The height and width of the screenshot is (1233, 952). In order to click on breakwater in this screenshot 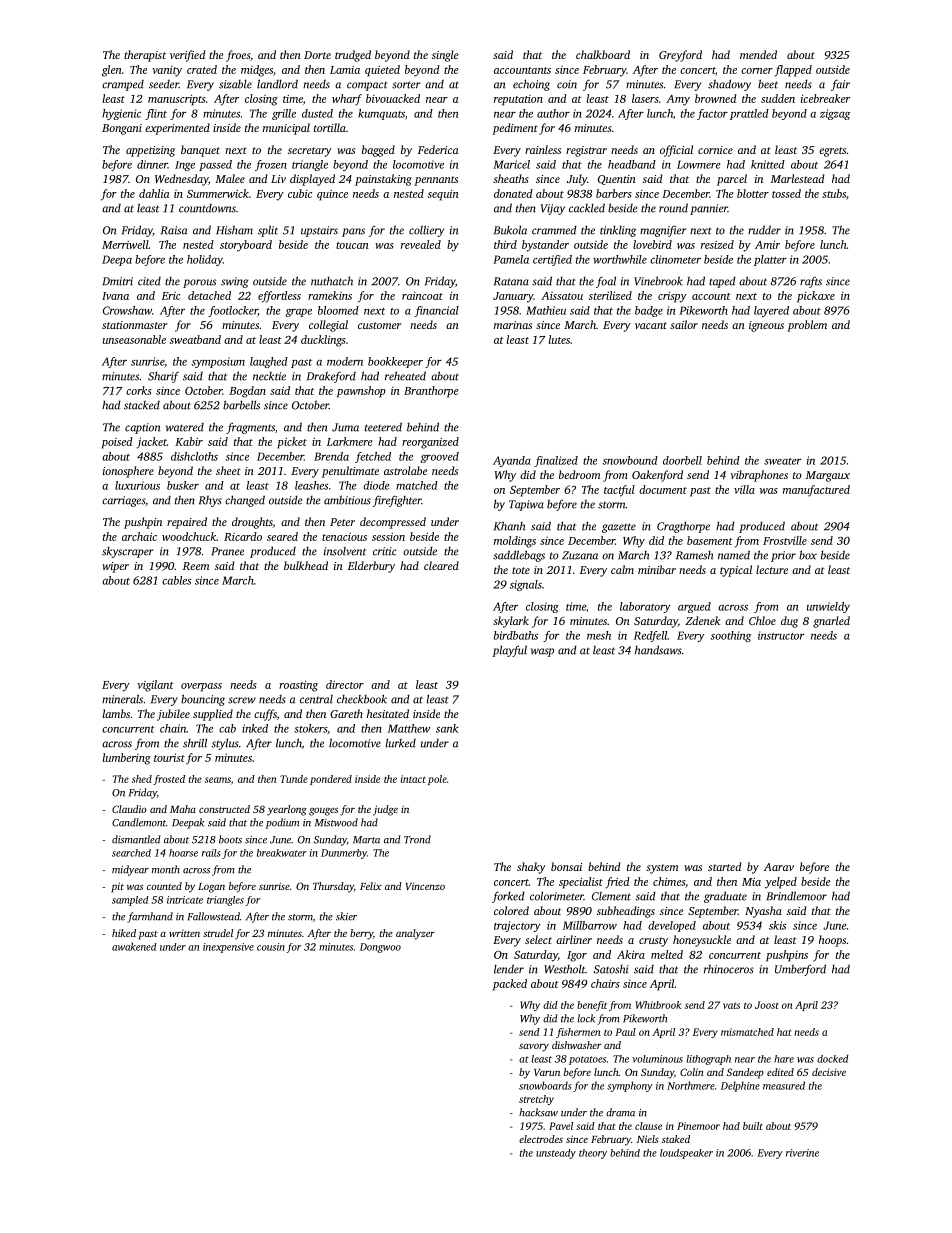, I will do `click(282, 853)`.
